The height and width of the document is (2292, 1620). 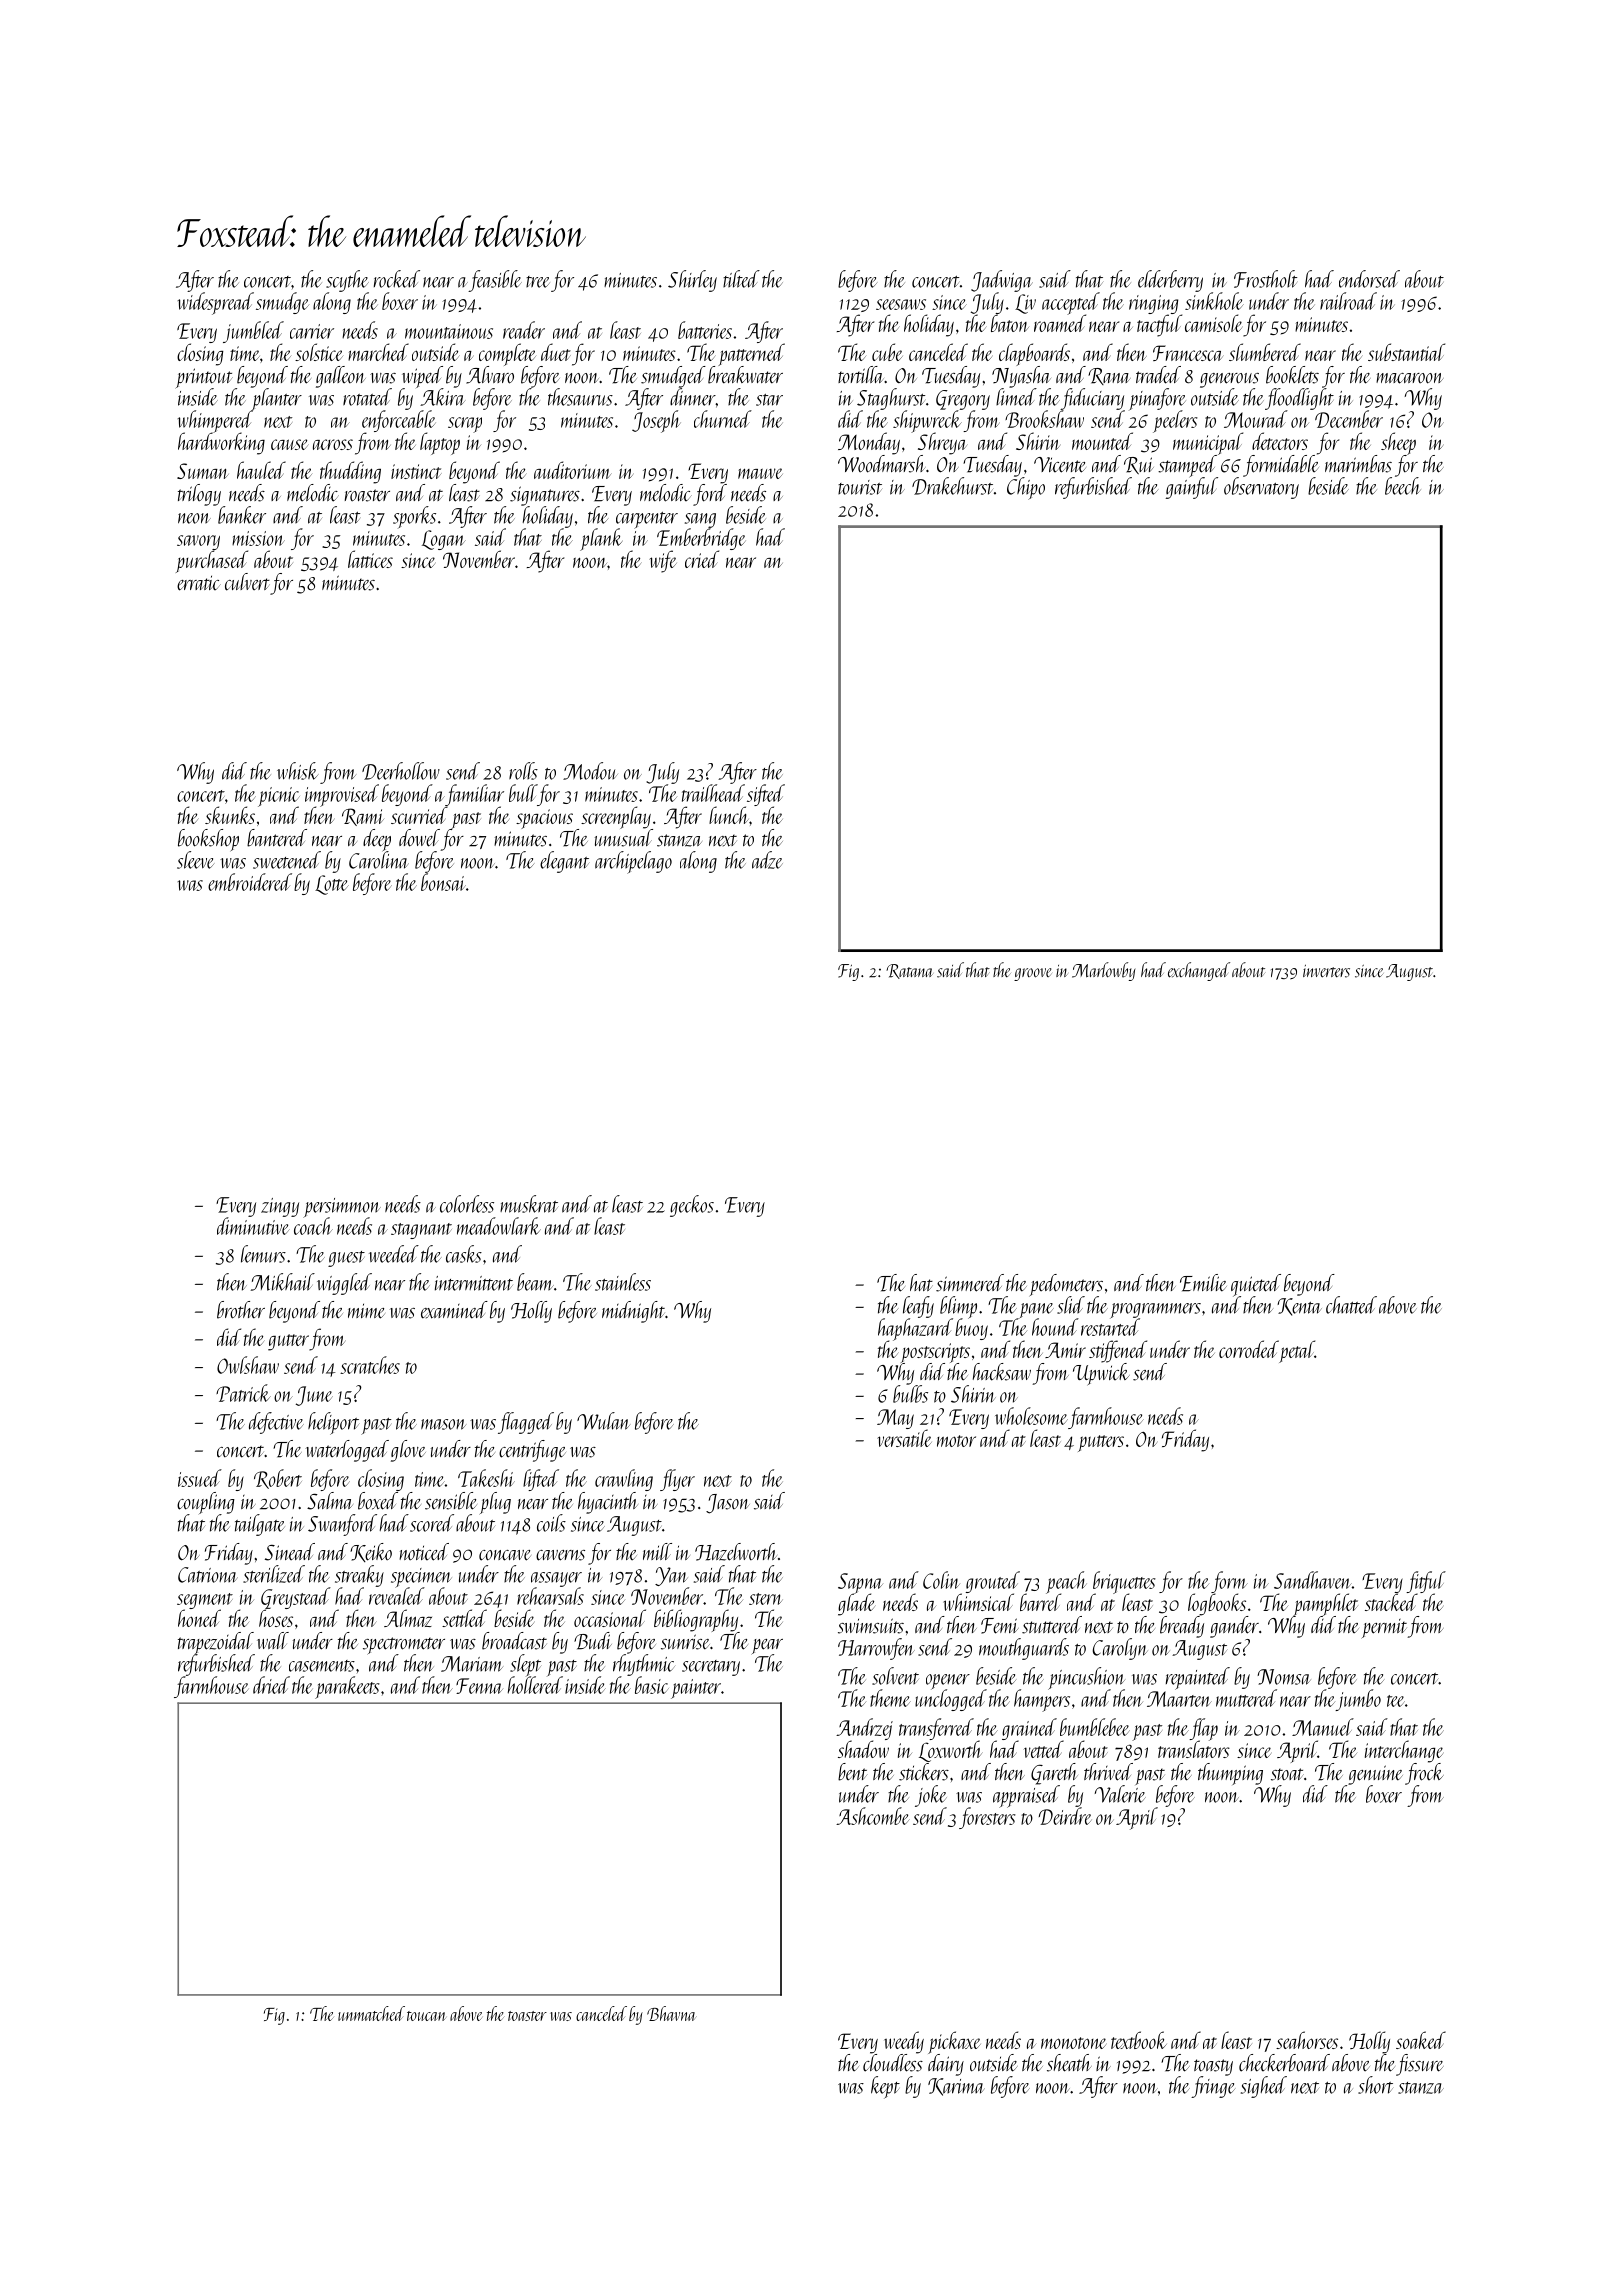 I want to click on Frostholt, so click(x=1265, y=279).
